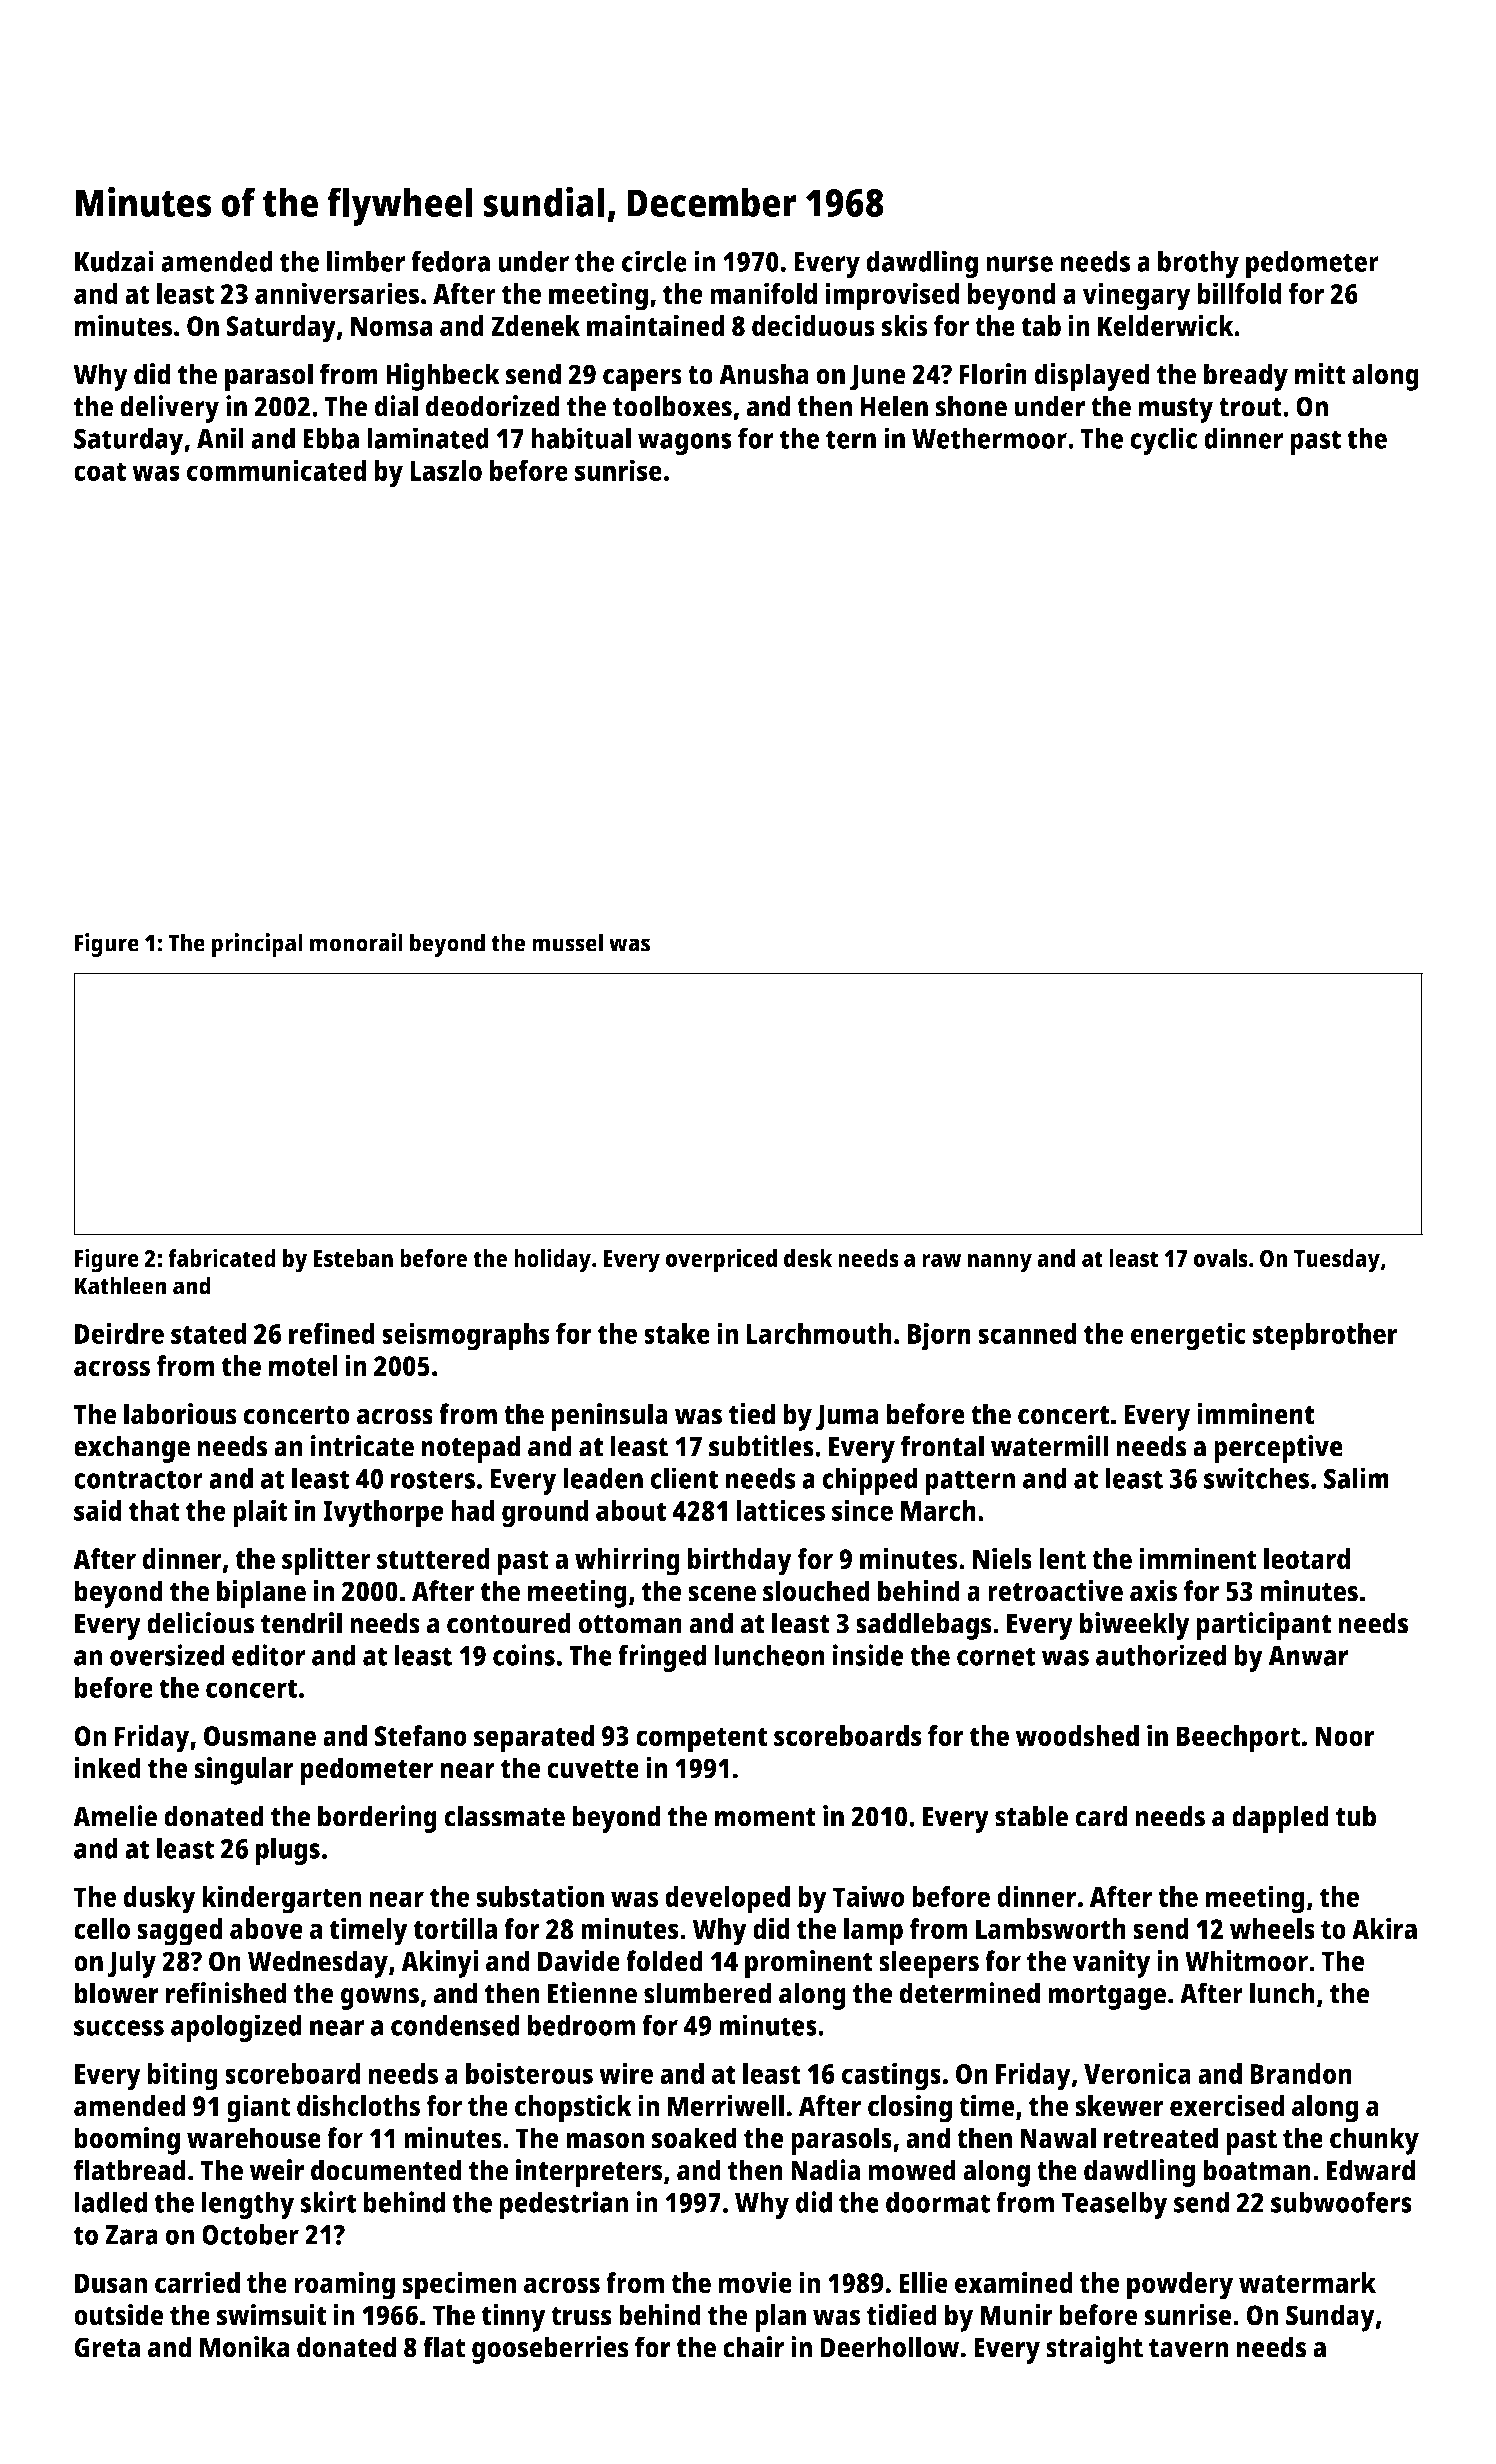 The width and height of the document is (1496, 2464). What do you see at coordinates (816, 1591) in the document?
I see `slouched` at bounding box center [816, 1591].
